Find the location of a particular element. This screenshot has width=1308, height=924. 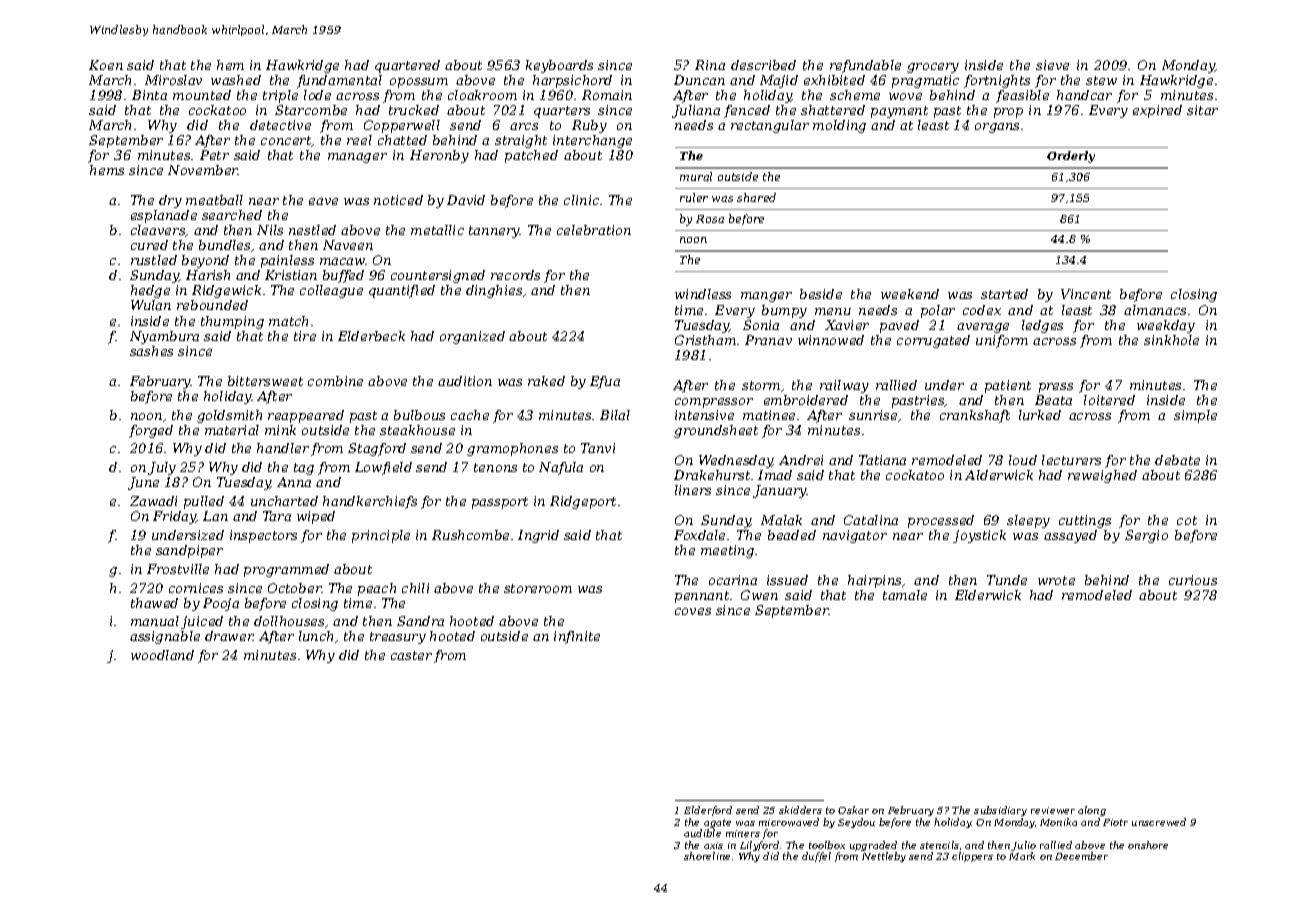

refundable is located at coordinates (865, 66).
